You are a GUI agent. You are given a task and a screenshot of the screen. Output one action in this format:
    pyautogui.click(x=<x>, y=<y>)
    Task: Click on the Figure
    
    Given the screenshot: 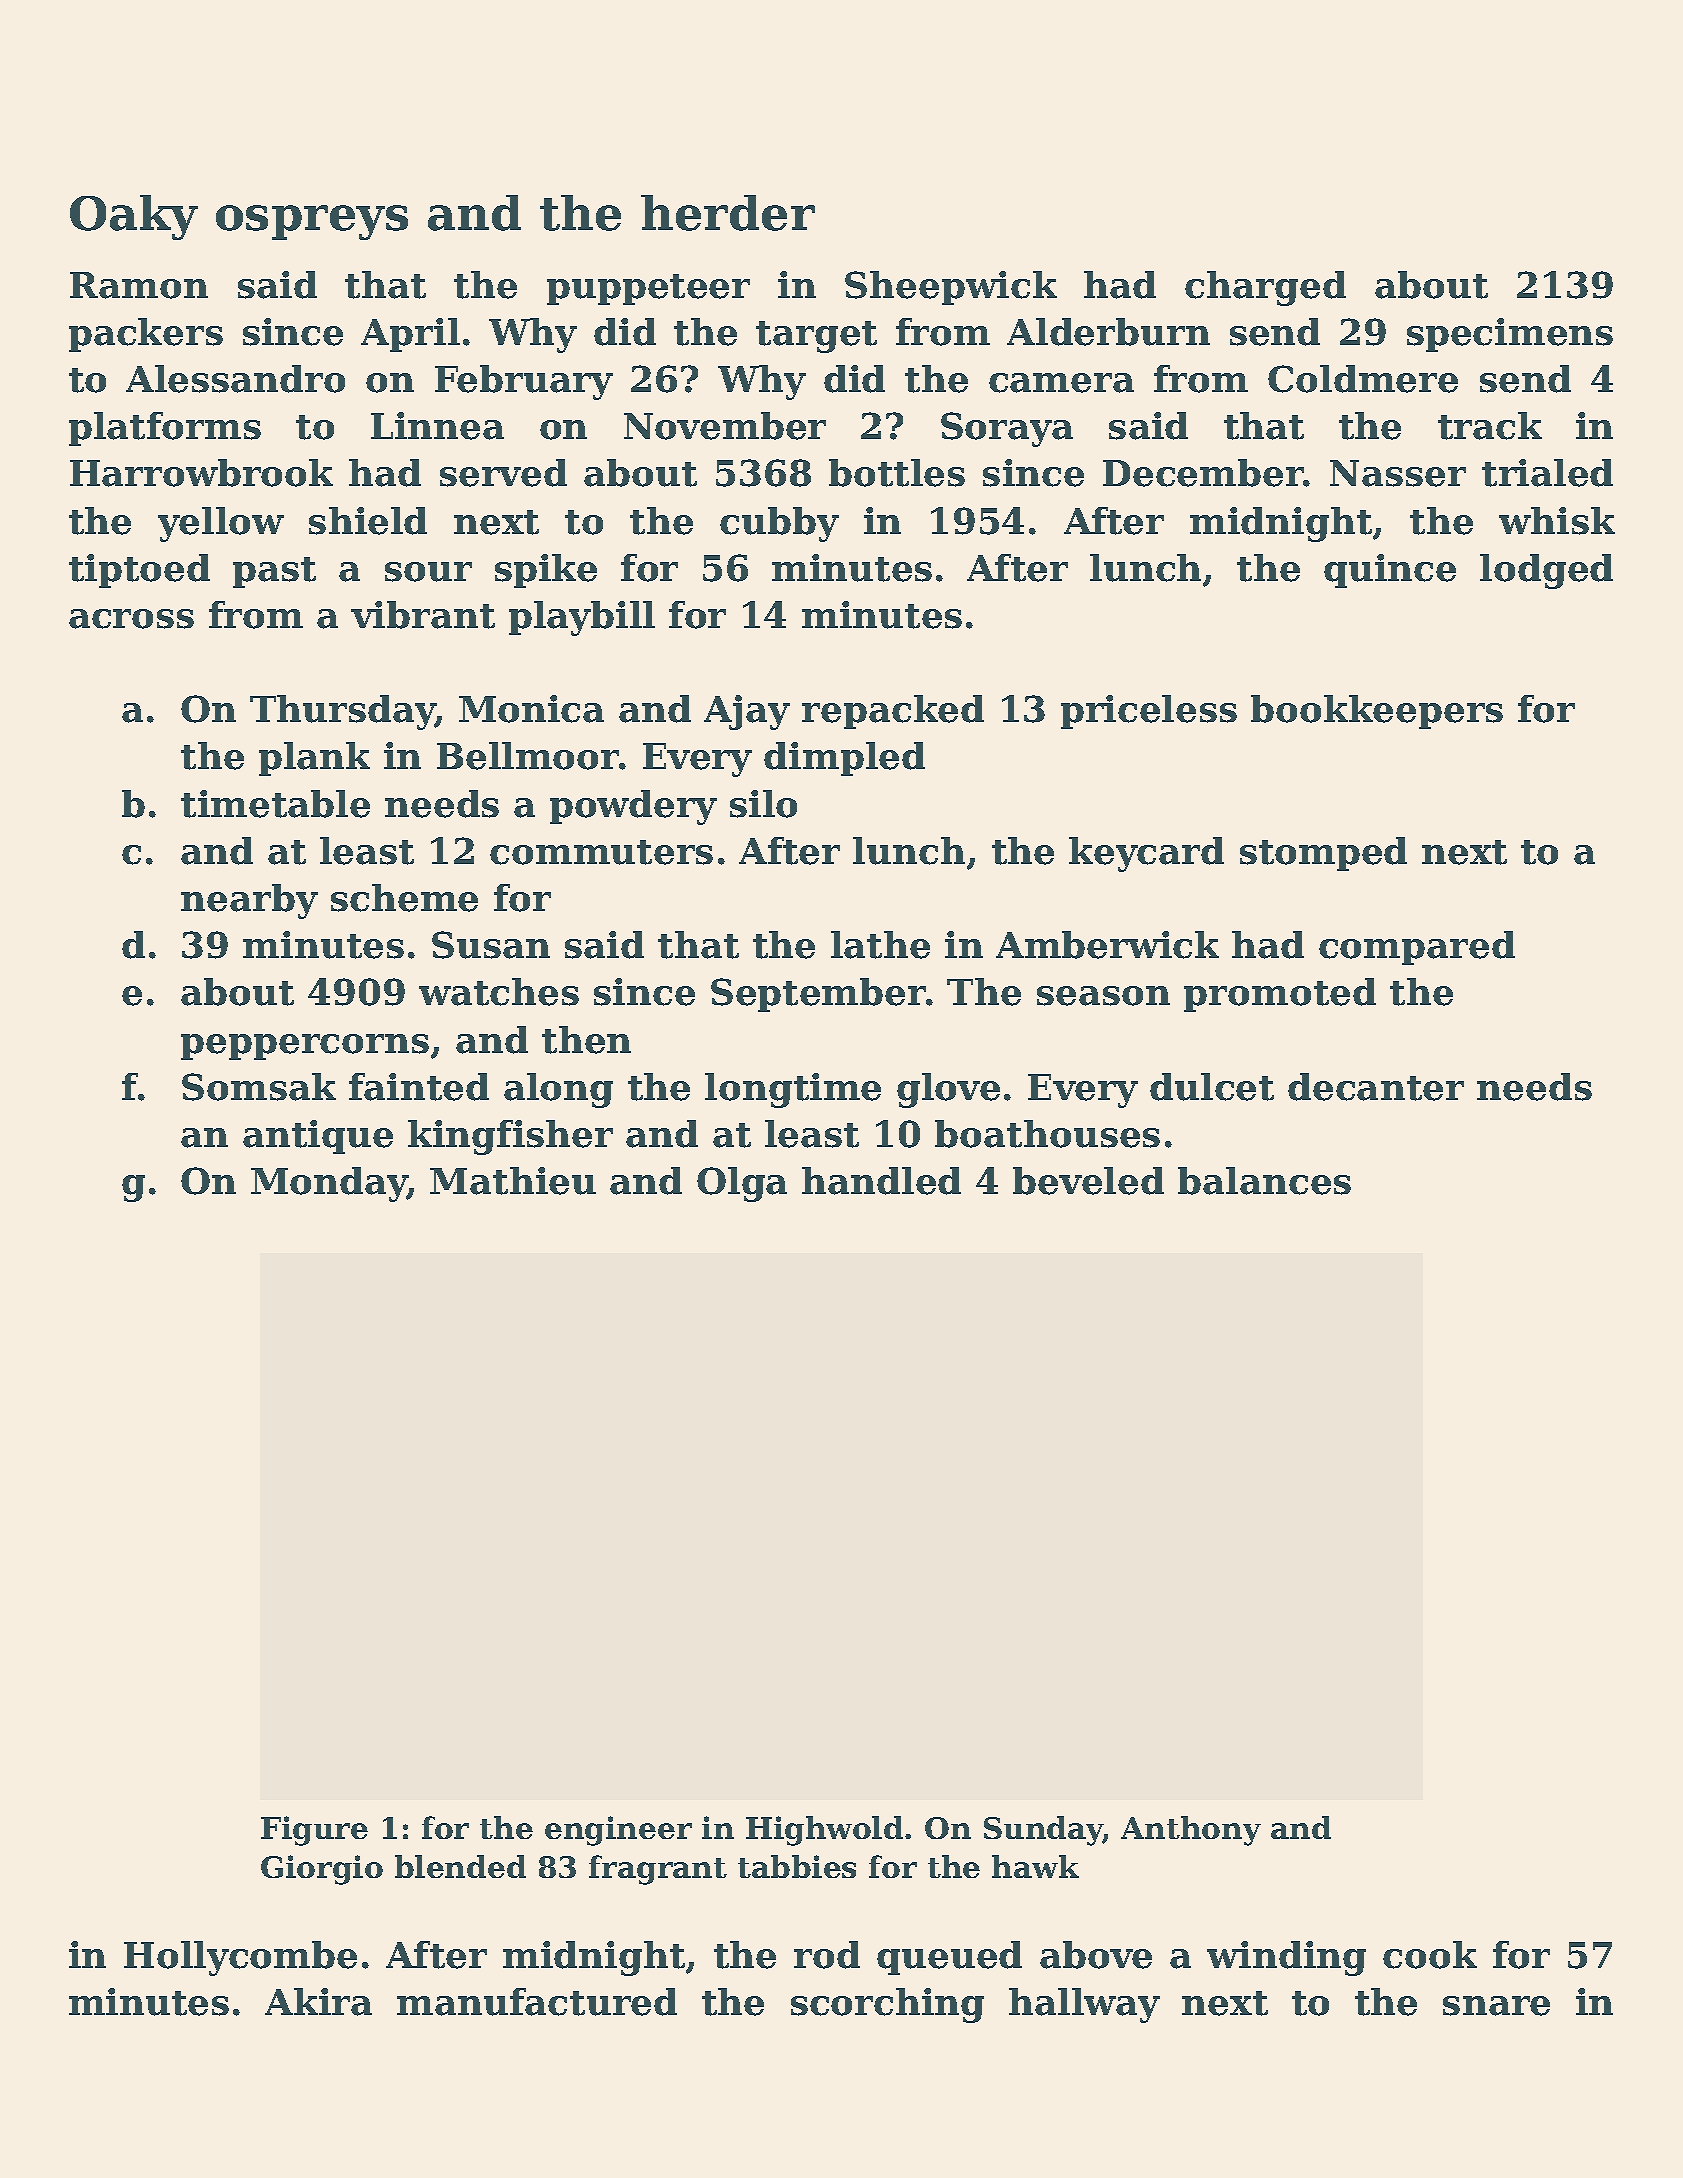 What is the action you would take?
    pyautogui.click(x=314, y=1831)
